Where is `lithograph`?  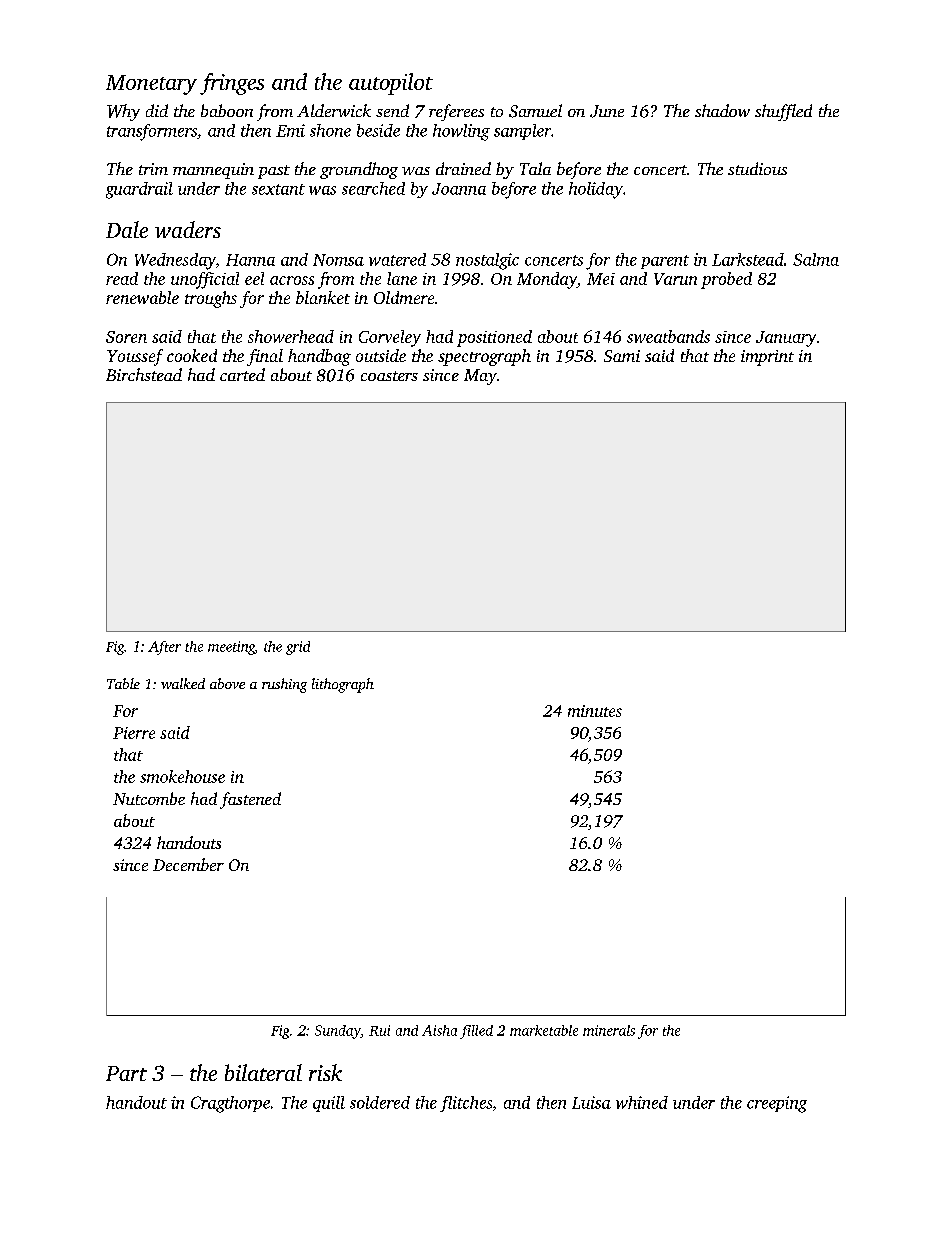 lithograph is located at coordinates (343, 685).
